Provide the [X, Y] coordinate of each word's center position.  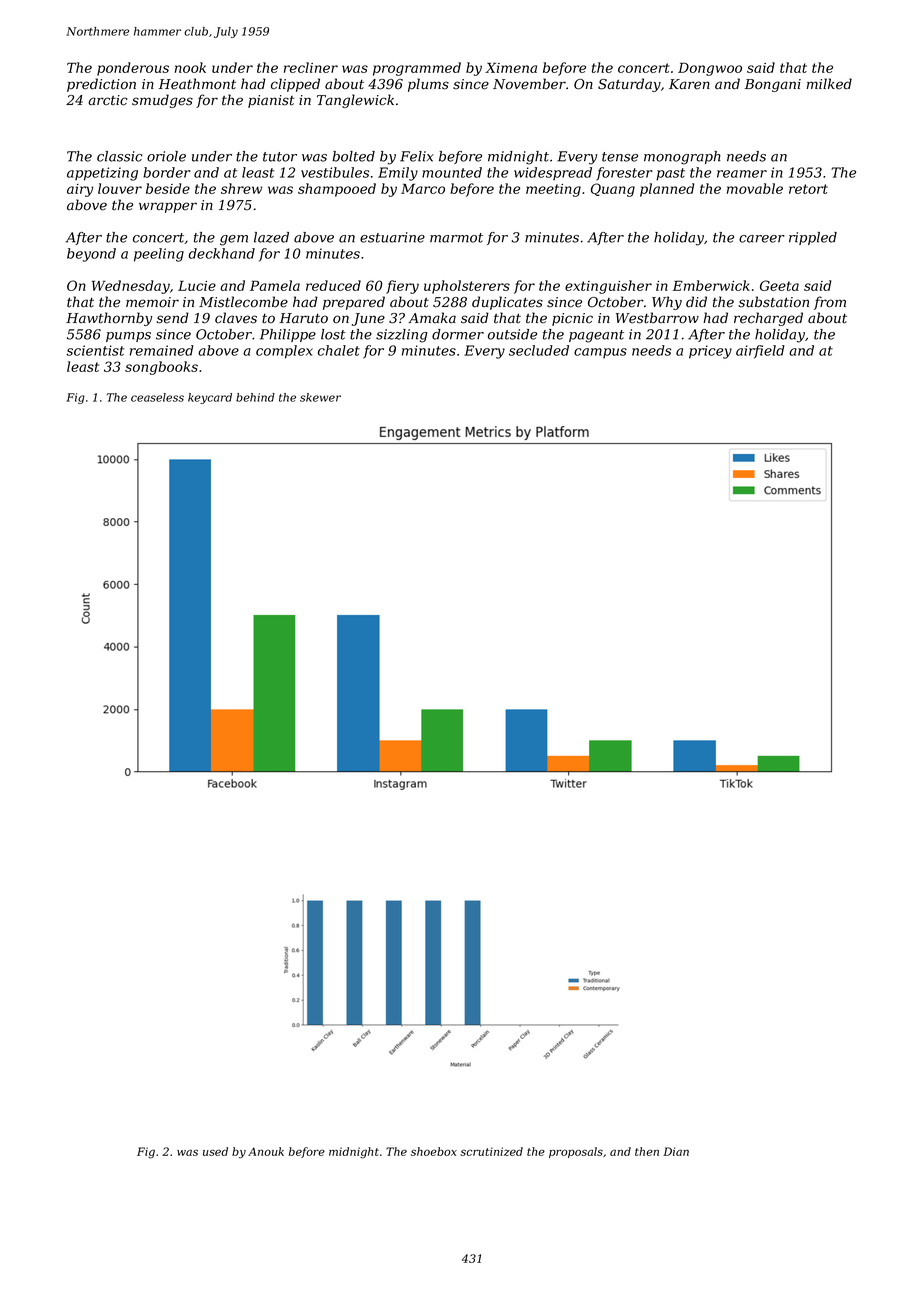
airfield [760, 352]
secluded [539, 350]
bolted [353, 156]
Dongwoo [710, 69]
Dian [676, 1151]
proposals [576, 1152]
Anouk [266, 1151]
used [215, 1151]
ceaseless [157, 397]
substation [774, 302]
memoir [152, 302]
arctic [107, 100]
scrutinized [491, 1151]
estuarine [392, 237]
